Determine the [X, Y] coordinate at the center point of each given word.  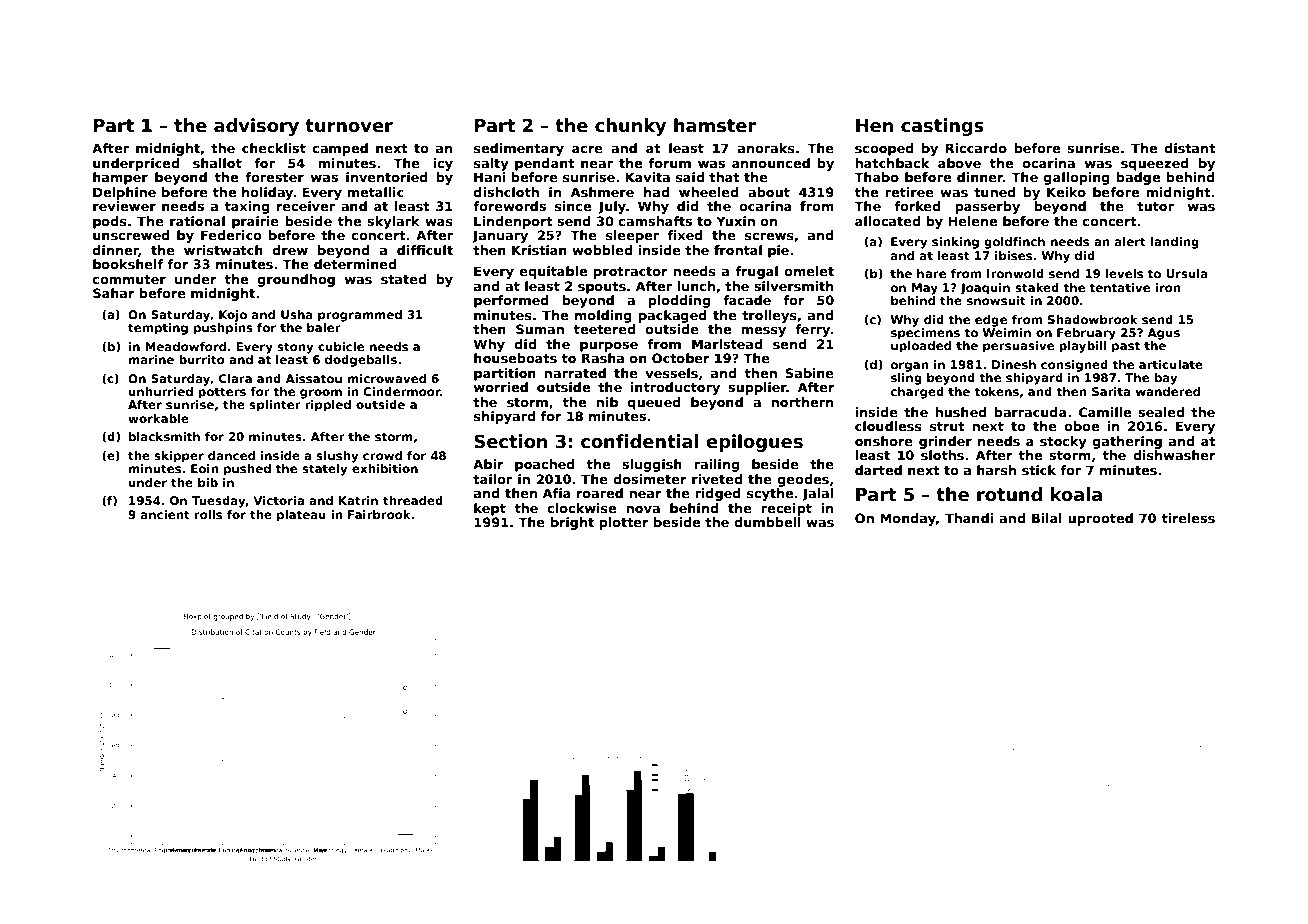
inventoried [387, 177]
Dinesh [1014, 364]
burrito [202, 359]
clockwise [582, 508]
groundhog [296, 280]
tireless [1188, 518]
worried [501, 387]
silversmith [793, 286]
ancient [165, 514]
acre [587, 149]
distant [1190, 148]
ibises [1013, 255]
